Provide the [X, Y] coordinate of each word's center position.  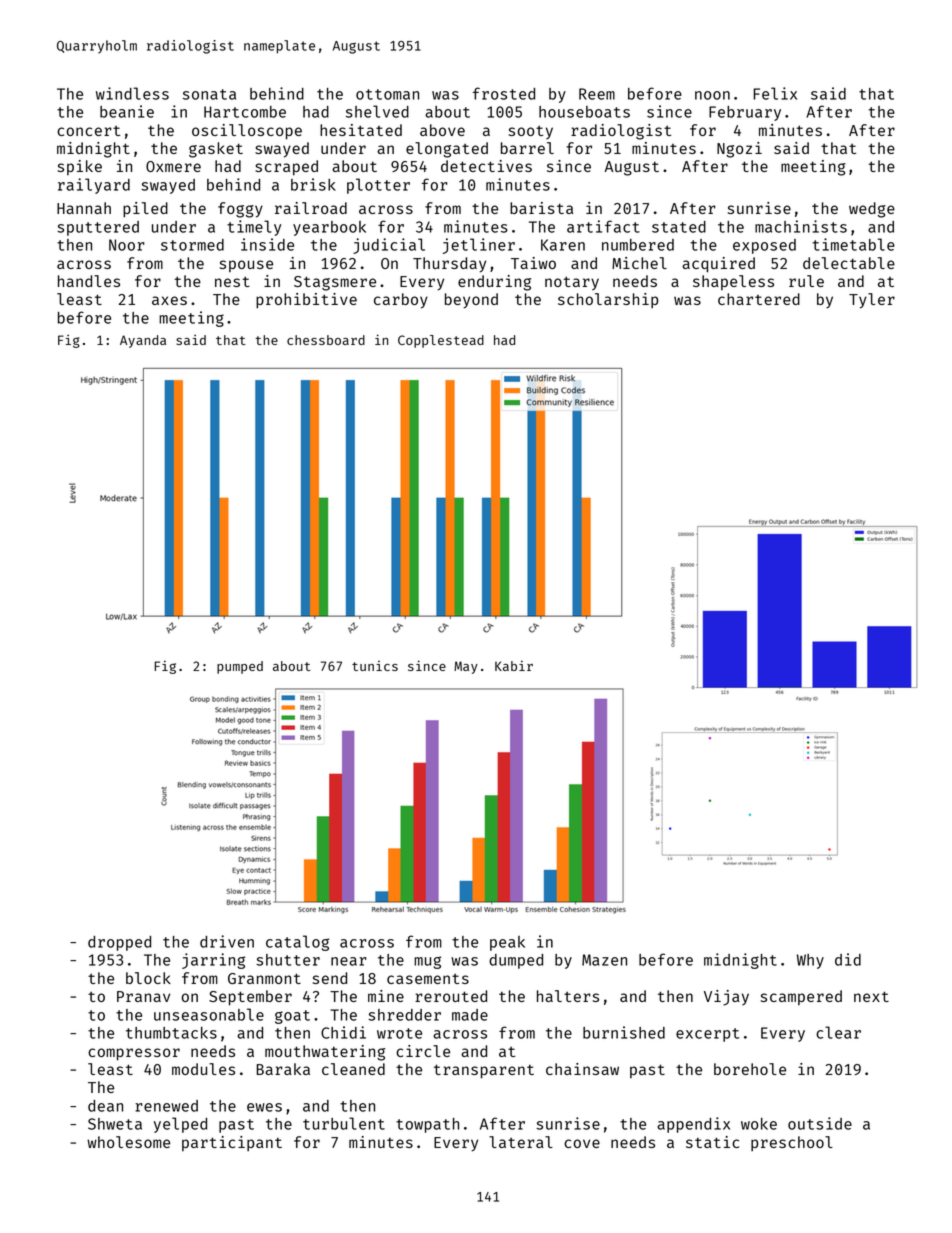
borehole [750, 1069]
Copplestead [441, 341]
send [330, 978]
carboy [401, 301]
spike [80, 167]
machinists [801, 226]
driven [227, 941]
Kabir [514, 665]
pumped [240, 667]
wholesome [128, 1142]
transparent [484, 1071]
